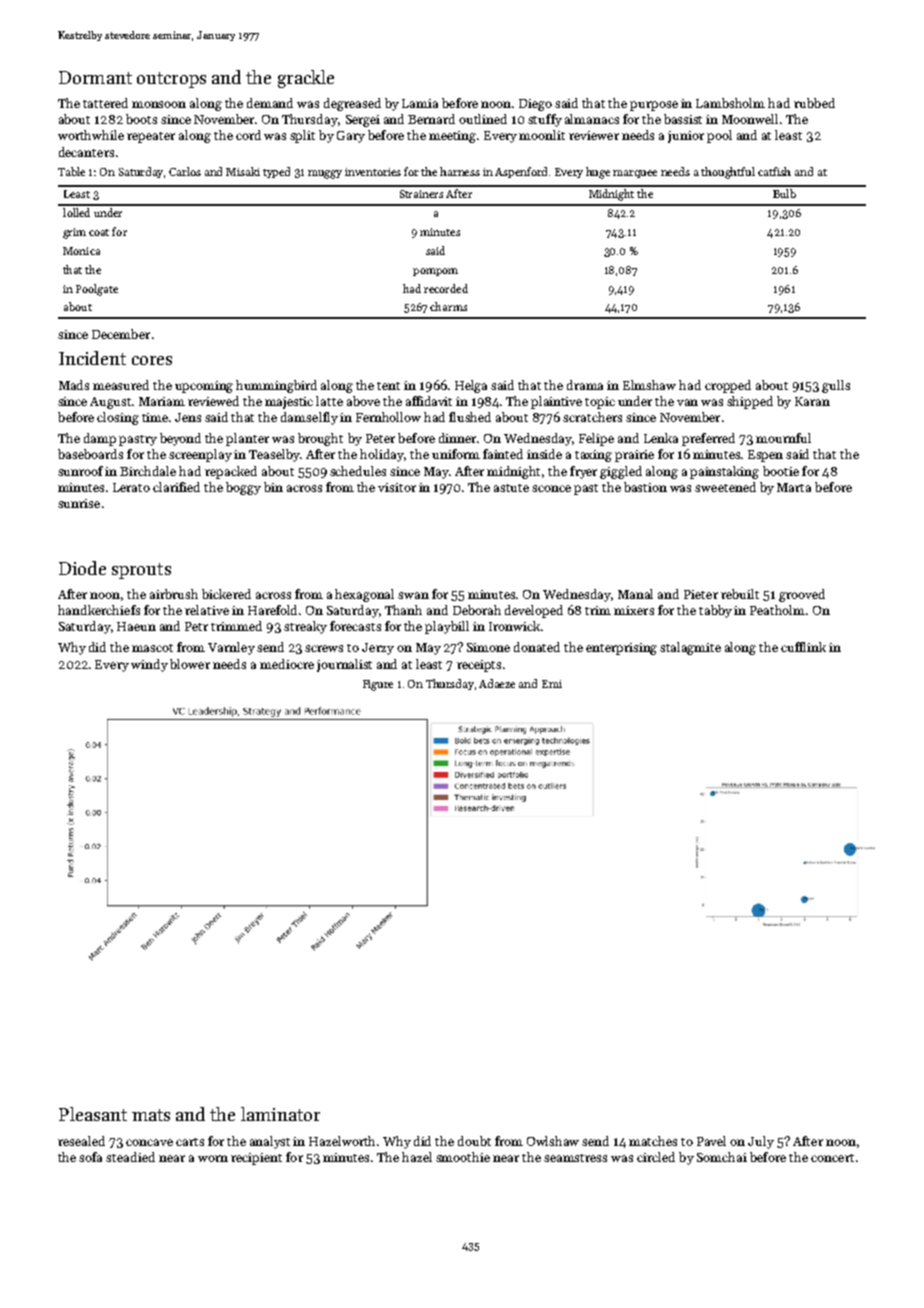  What do you see at coordinates (420, 103) in the screenshot?
I see `Lamia` at bounding box center [420, 103].
